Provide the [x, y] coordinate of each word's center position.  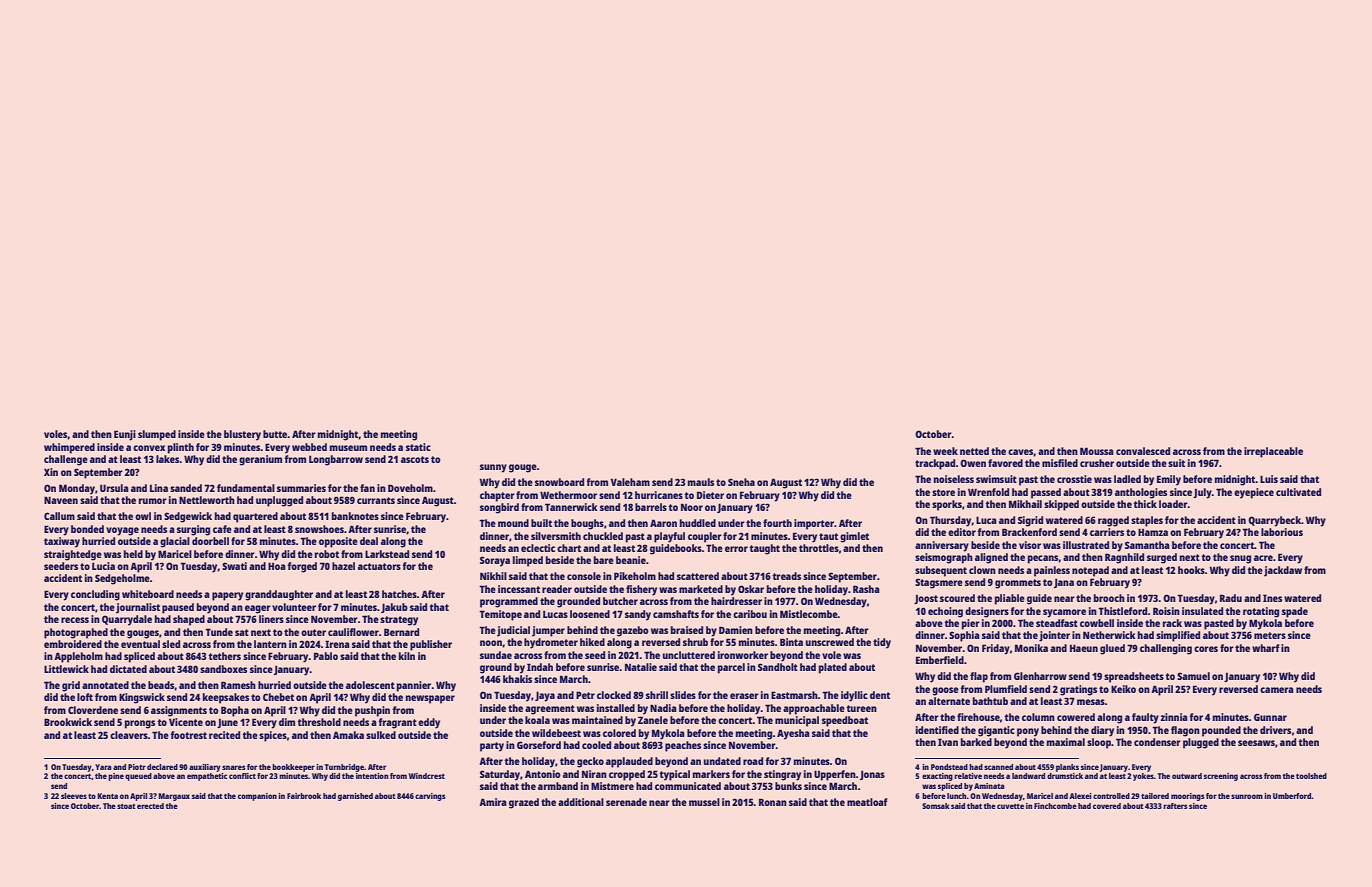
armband [558, 786]
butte [275, 434]
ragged [1113, 521]
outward [1187, 776]
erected [150, 806]
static [418, 447]
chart [569, 548]
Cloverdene [93, 710]
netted [974, 451]
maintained [597, 720]
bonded [87, 529]
